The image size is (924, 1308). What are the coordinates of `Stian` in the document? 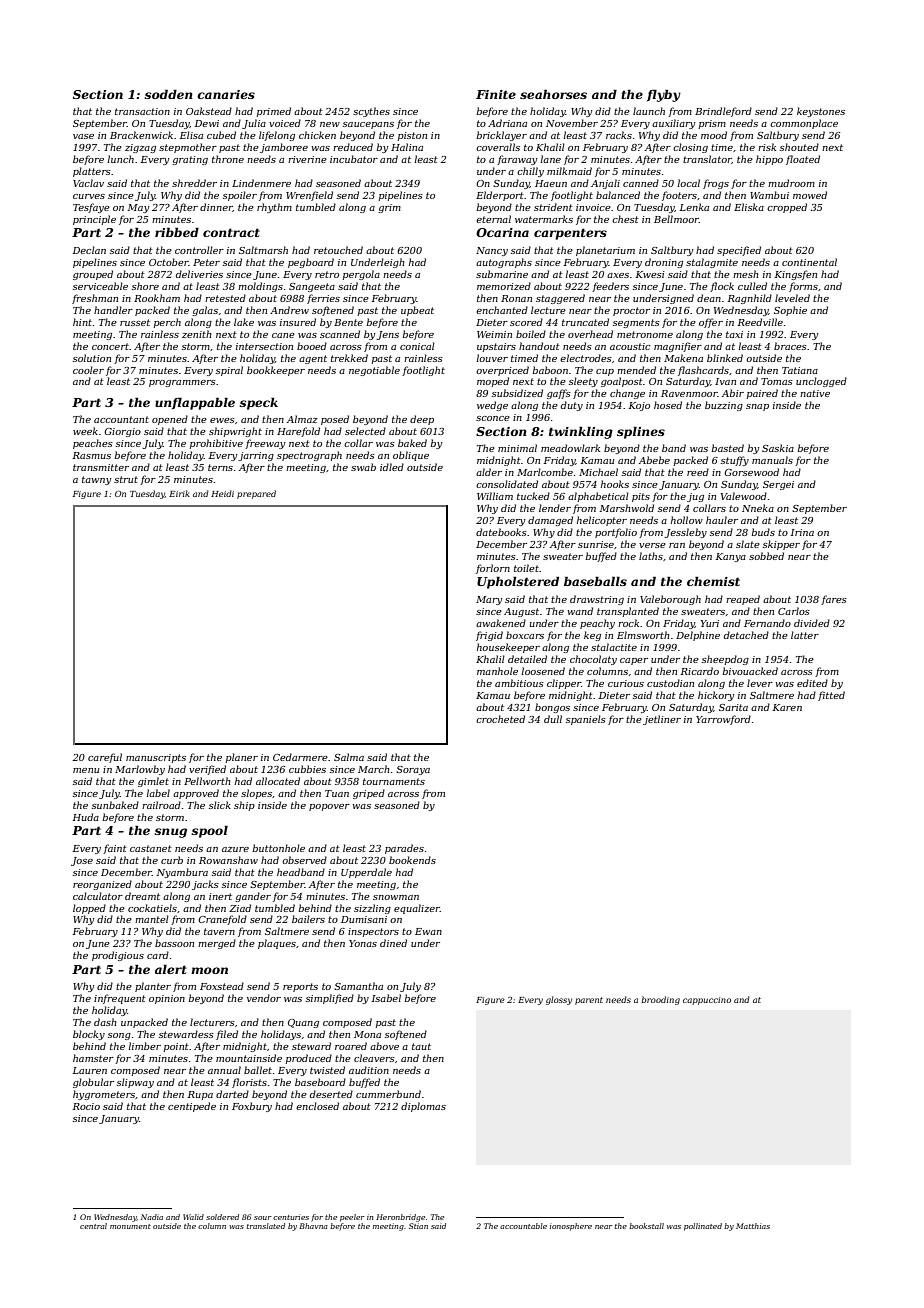 It's located at (418, 1226).
